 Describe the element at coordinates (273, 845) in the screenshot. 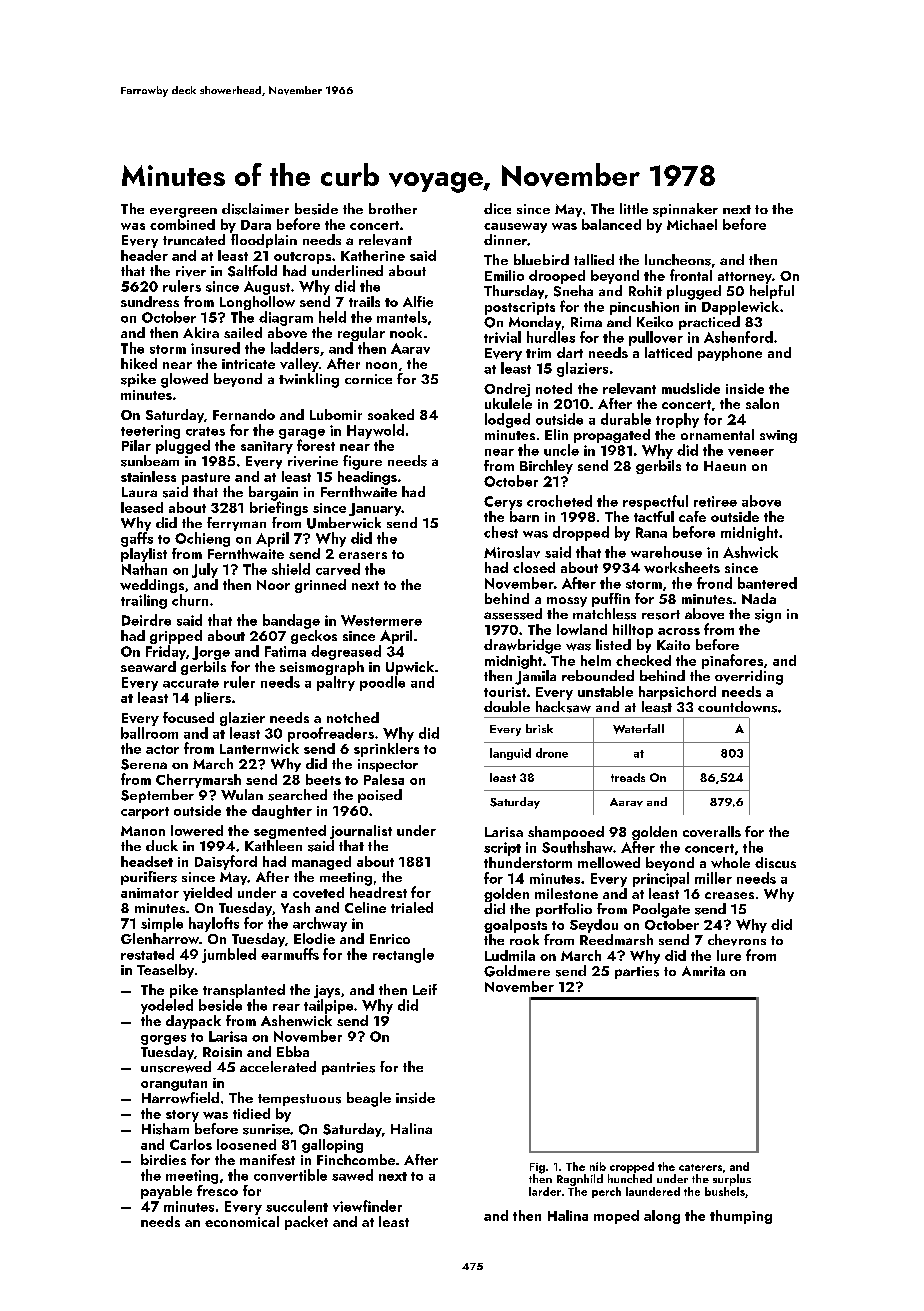

I see `Kathleen` at that location.
